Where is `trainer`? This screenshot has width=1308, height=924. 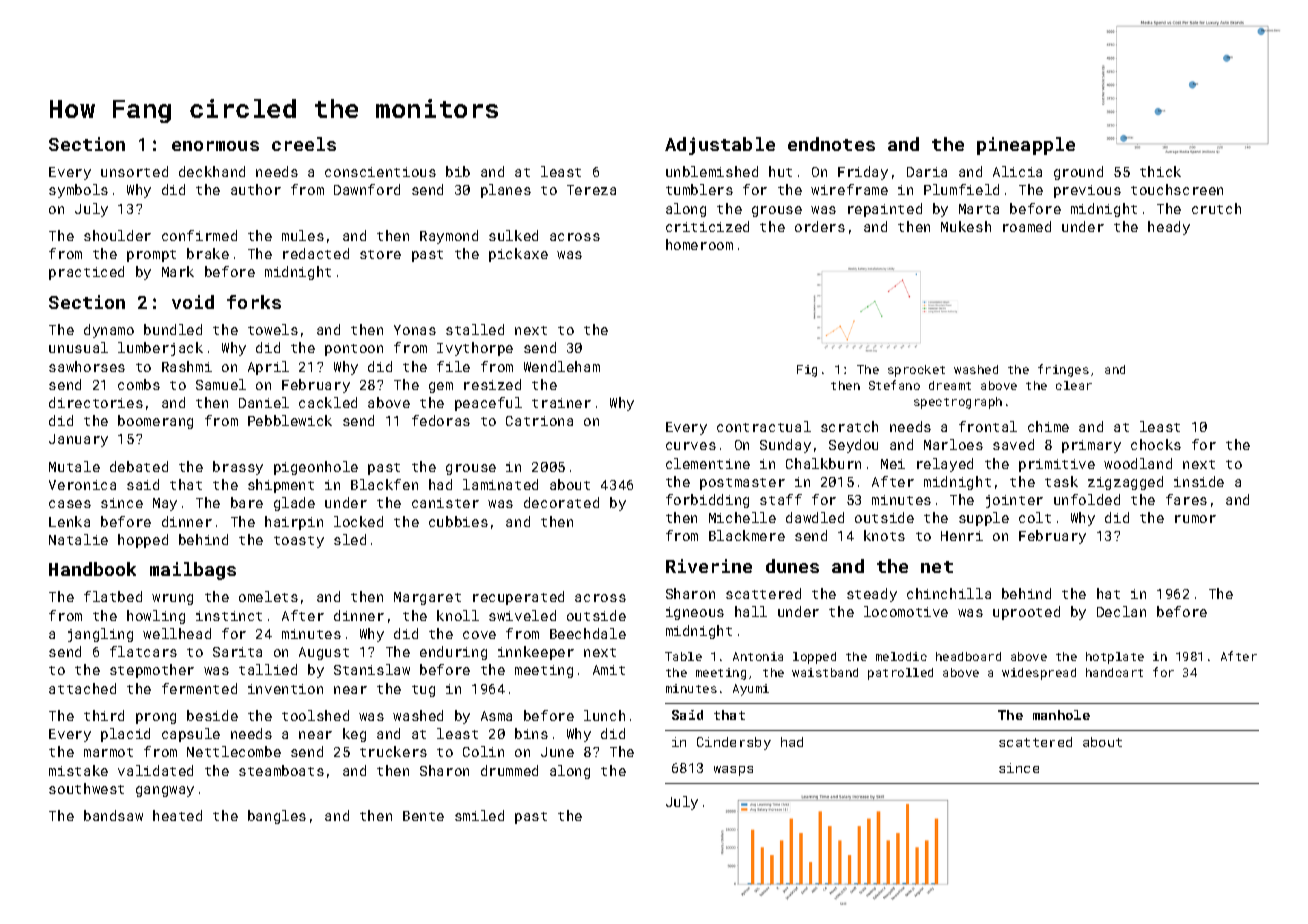 trainer is located at coordinates (561, 403).
